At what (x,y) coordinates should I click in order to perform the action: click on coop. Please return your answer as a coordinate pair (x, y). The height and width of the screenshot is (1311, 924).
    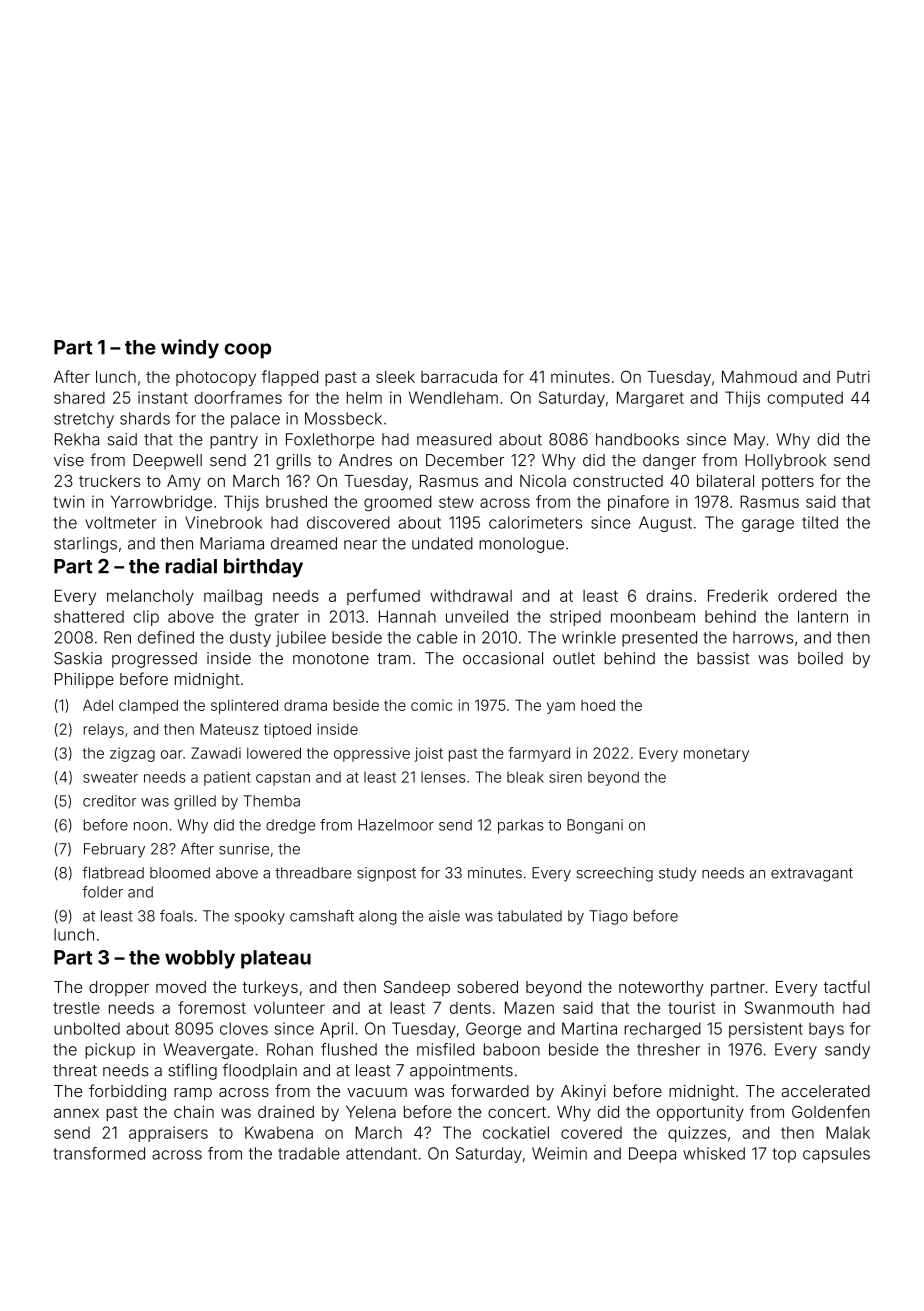
    Looking at the image, I should click on (247, 351).
